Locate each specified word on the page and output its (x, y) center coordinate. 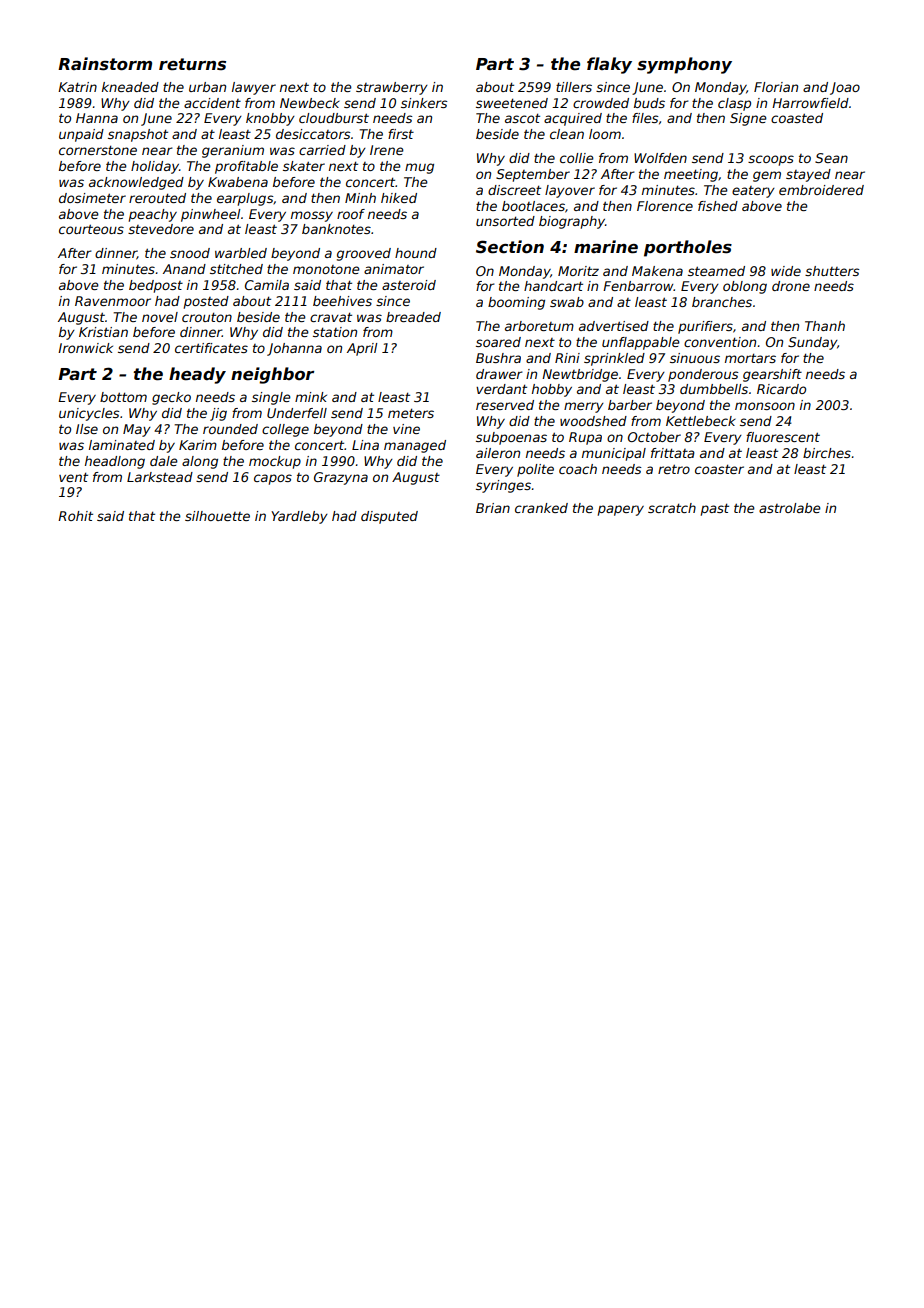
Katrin (77, 87)
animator (394, 269)
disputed (389, 517)
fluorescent (783, 437)
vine (406, 429)
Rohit (75, 516)
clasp (734, 104)
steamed (716, 271)
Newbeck (310, 103)
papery (621, 510)
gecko (171, 398)
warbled (241, 253)
